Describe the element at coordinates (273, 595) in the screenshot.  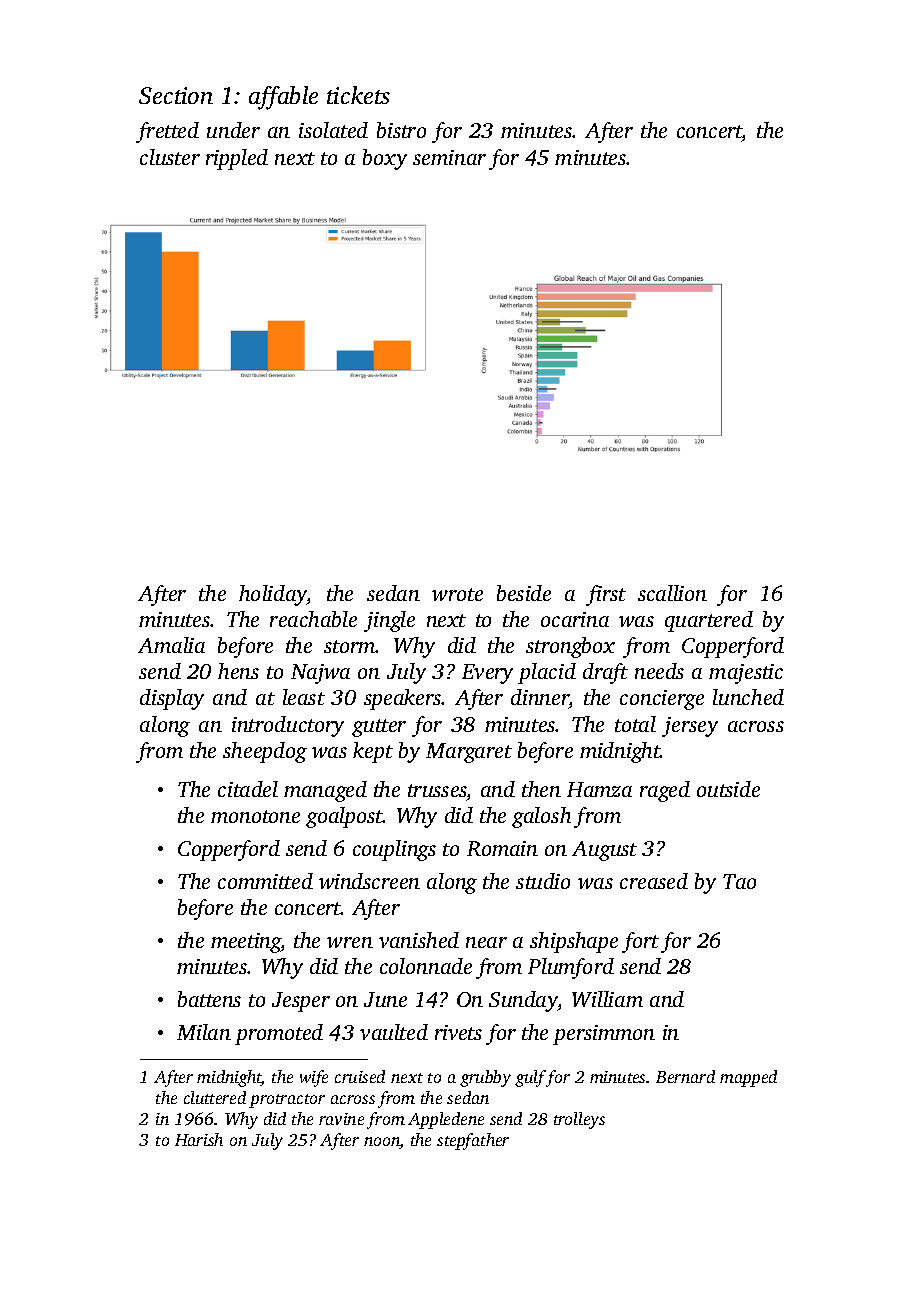
I see `holiday` at that location.
